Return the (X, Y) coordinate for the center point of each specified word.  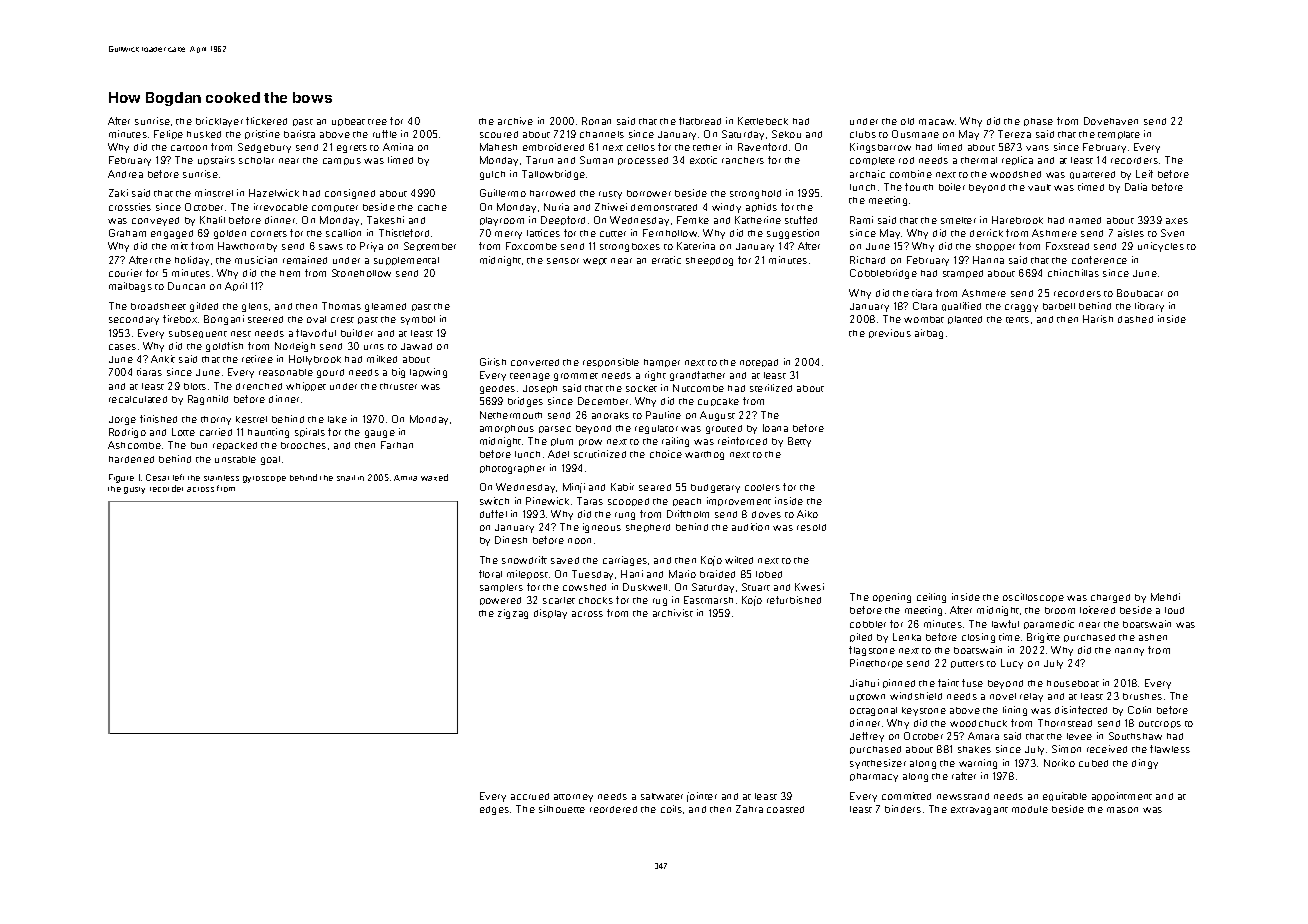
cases (122, 347)
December (603, 401)
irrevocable (281, 207)
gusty (134, 490)
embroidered (553, 147)
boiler (952, 187)
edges (494, 810)
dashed (1135, 319)
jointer (702, 797)
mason (1122, 810)
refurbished (794, 600)
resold (811, 527)
